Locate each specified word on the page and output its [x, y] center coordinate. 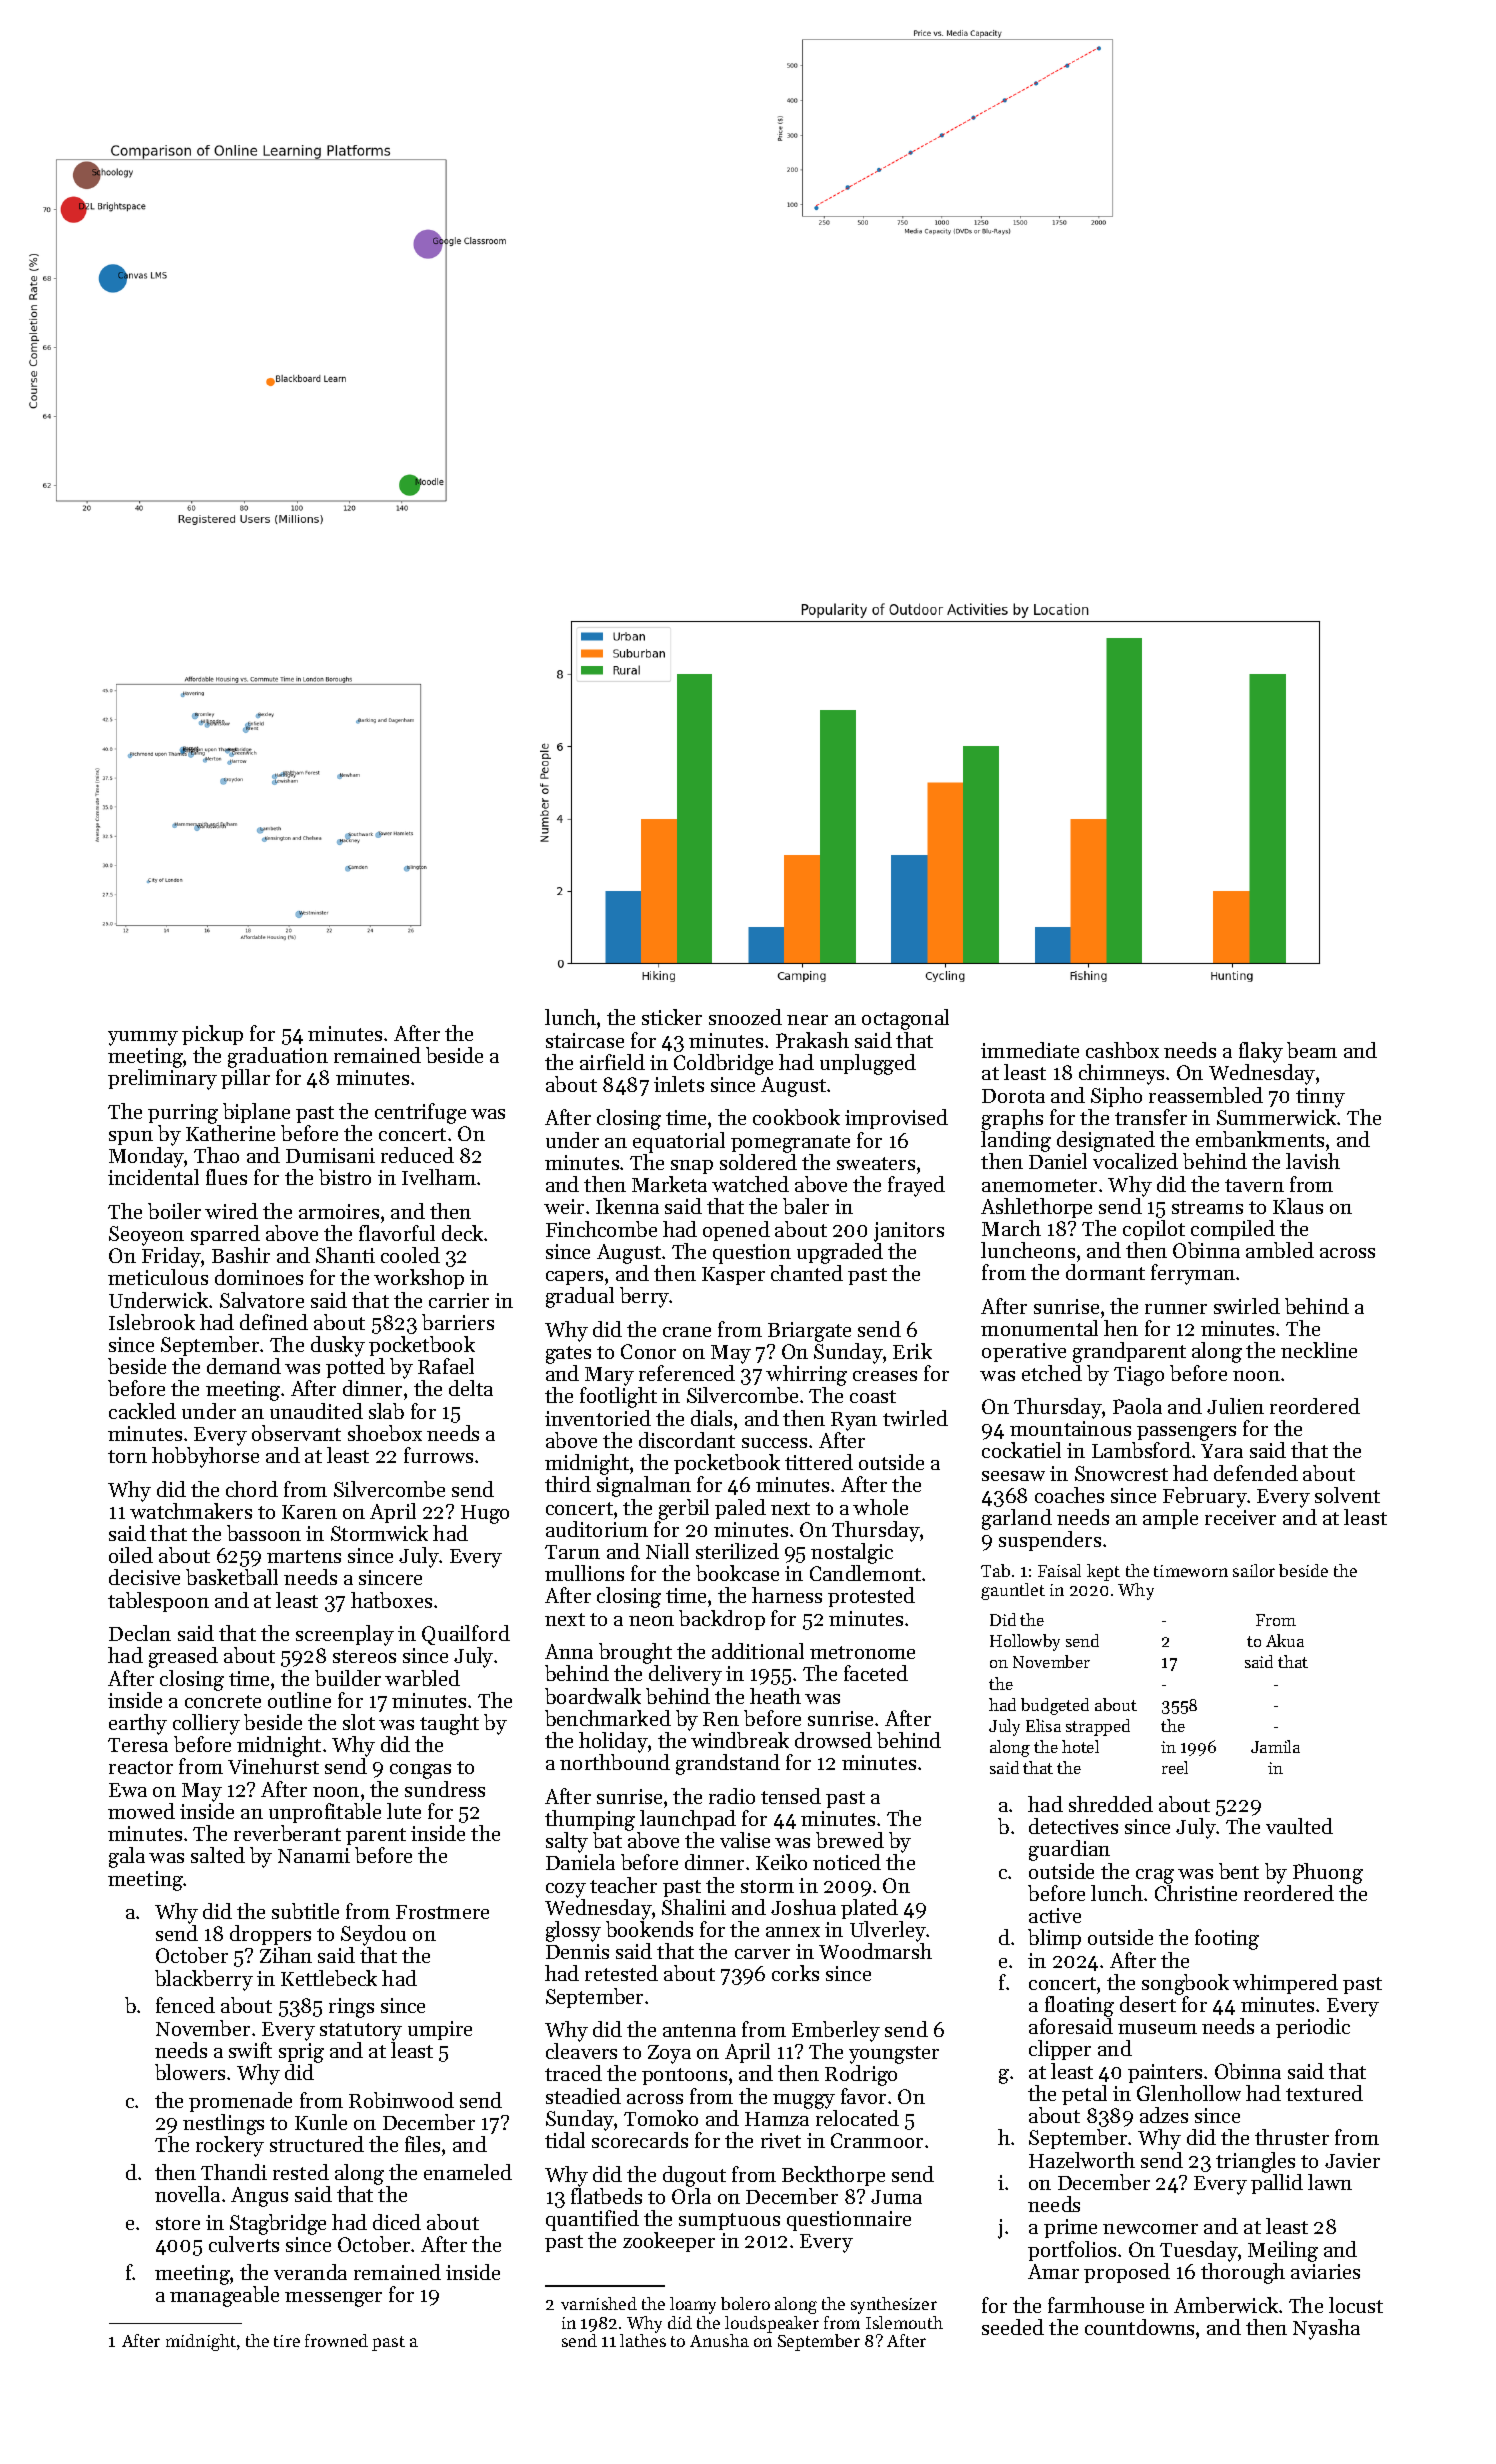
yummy [143, 1038]
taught [449, 1724]
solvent [1347, 1495]
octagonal [905, 1019]
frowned [336, 2340]
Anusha [719, 2340]
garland [1017, 1519]
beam [1312, 1050]
